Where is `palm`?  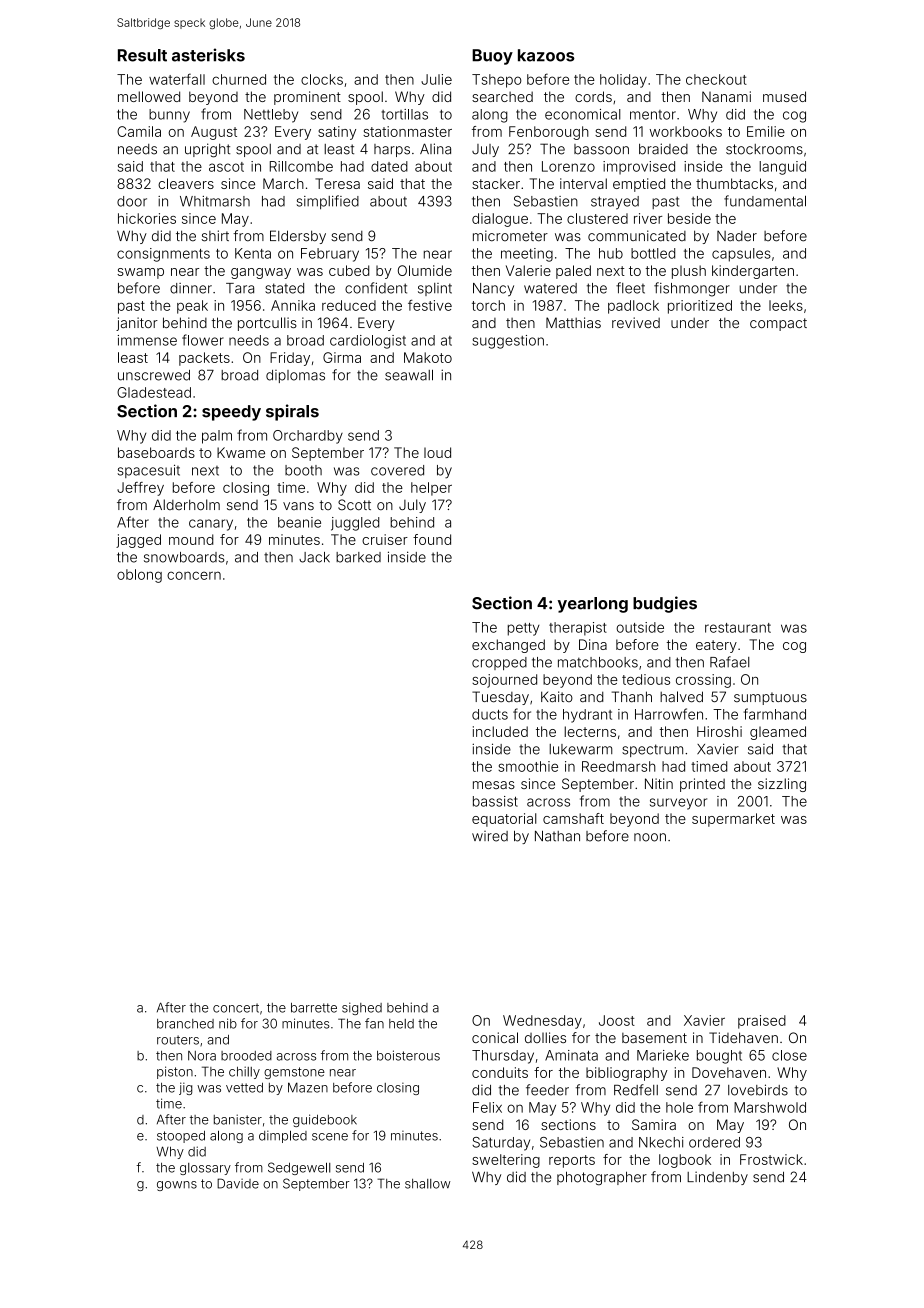
palm is located at coordinates (217, 437).
